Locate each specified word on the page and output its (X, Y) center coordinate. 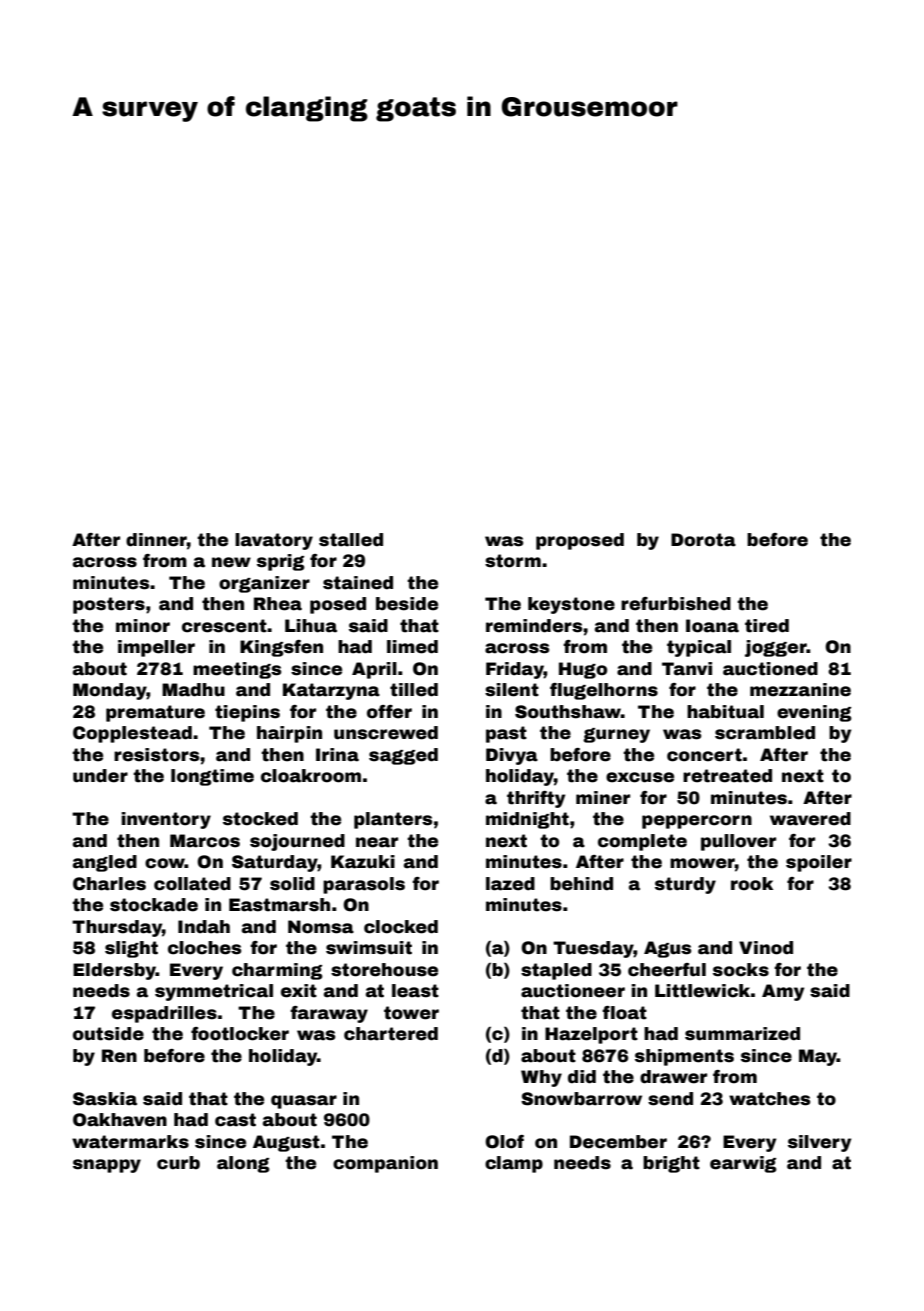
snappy (107, 1166)
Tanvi (687, 669)
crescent (224, 626)
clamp (514, 1164)
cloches (204, 948)
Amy (783, 992)
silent (512, 690)
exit (299, 991)
